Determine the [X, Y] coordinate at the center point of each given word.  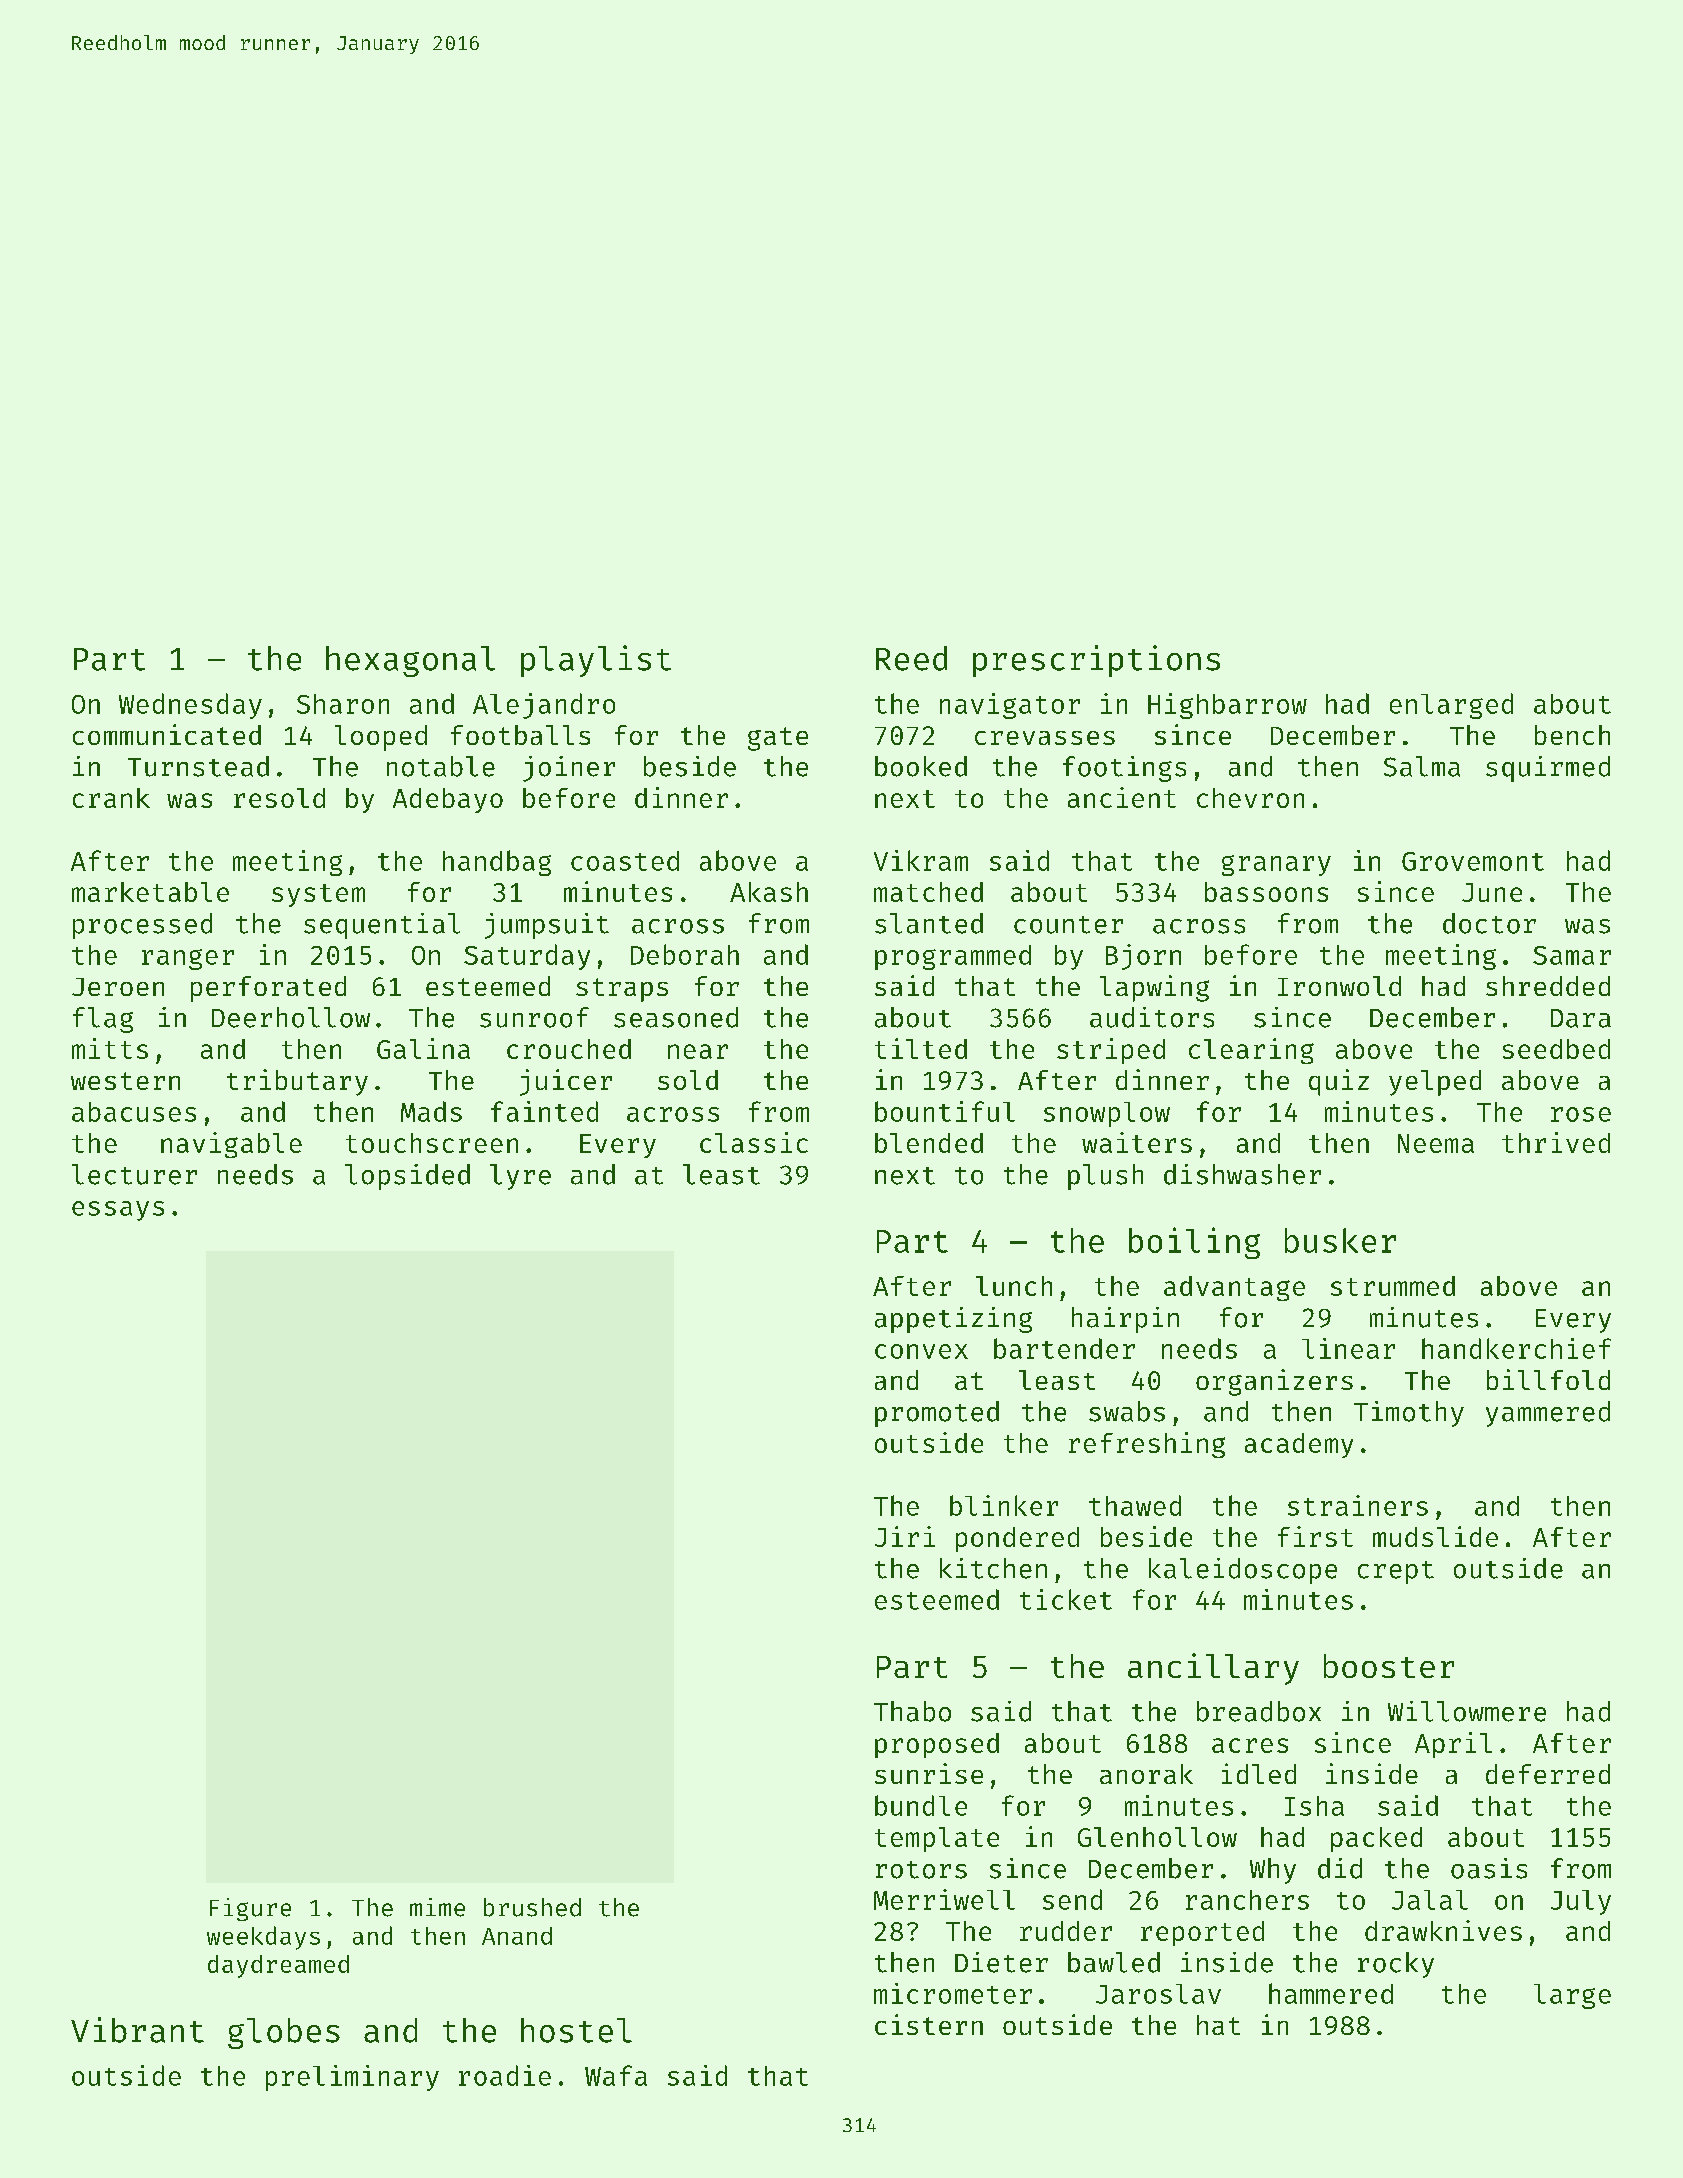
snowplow [1107, 1114]
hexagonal [410, 661]
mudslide [1435, 1536]
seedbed [1556, 1049]
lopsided [407, 1177]
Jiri [905, 1536]
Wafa [616, 2075]
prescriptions [1096, 661]
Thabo [912, 1711]
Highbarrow [1227, 706]
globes [284, 2033]
